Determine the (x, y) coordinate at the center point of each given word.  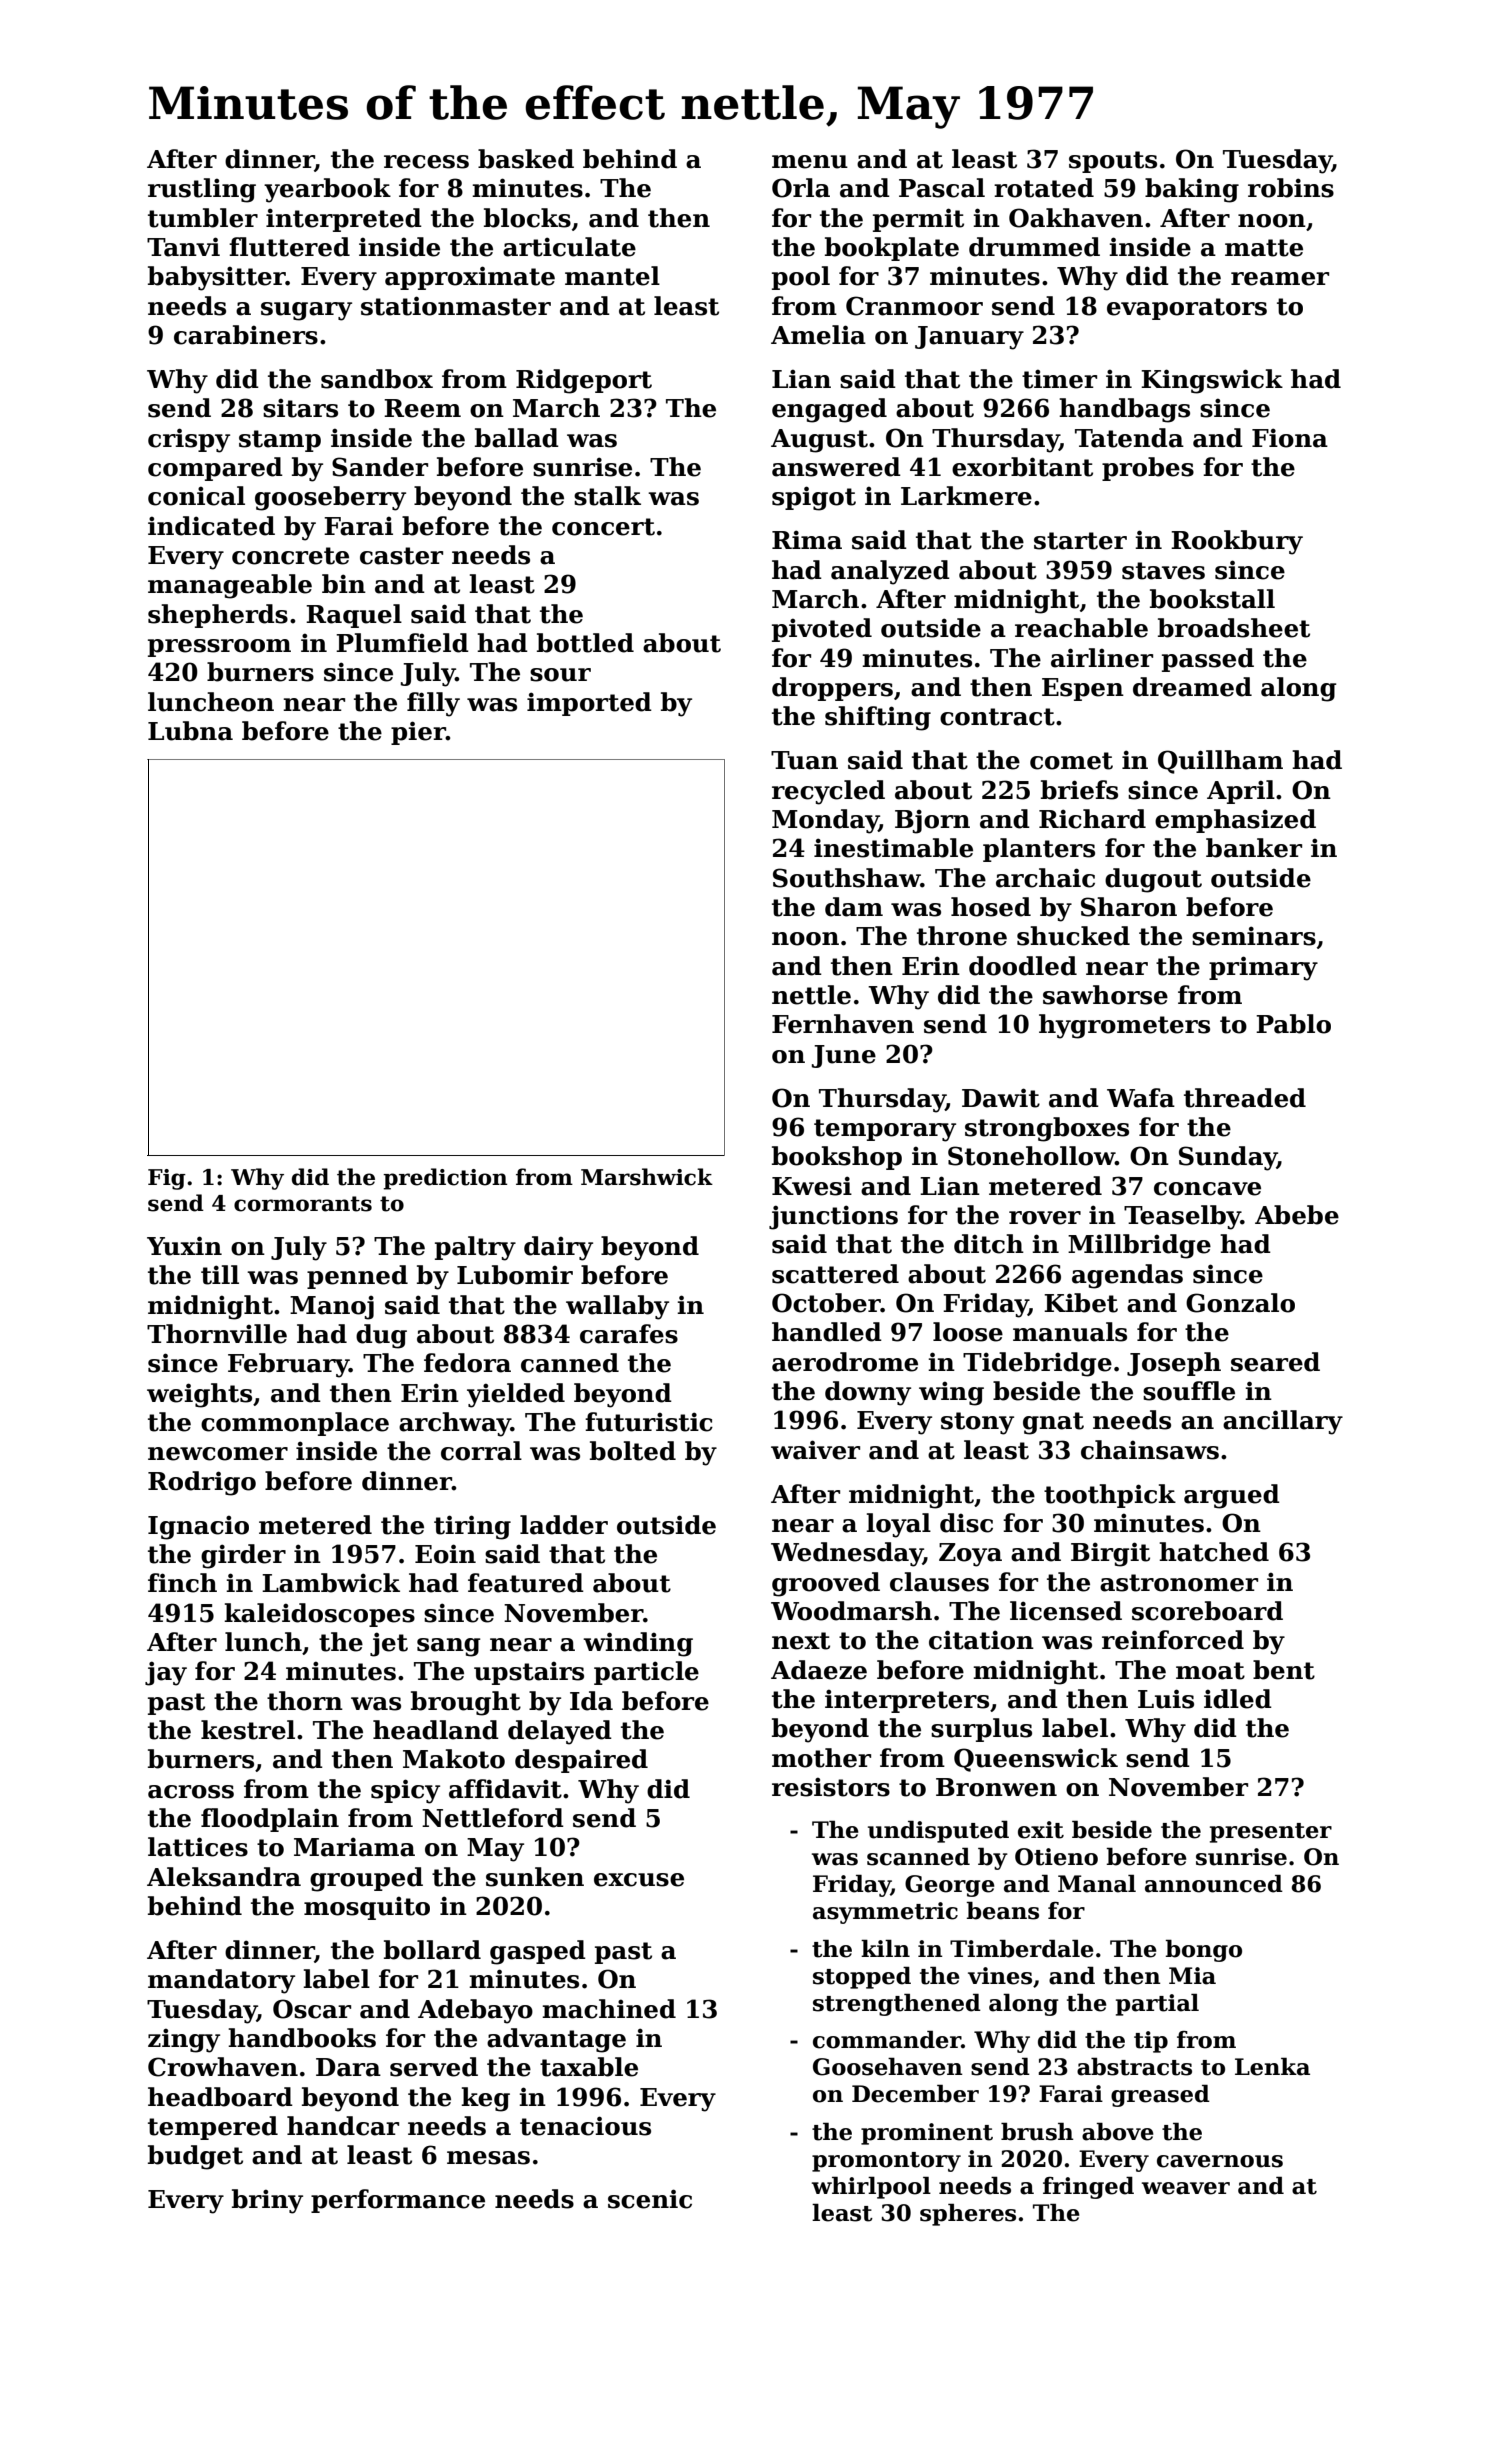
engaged (829, 410)
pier (418, 733)
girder (243, 1556)
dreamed (1192, 687)
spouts (1113, 162)
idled (1238, 1699)
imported (589, 704)
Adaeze (819, 1670)
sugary (306, 311)
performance (398, 2201)
